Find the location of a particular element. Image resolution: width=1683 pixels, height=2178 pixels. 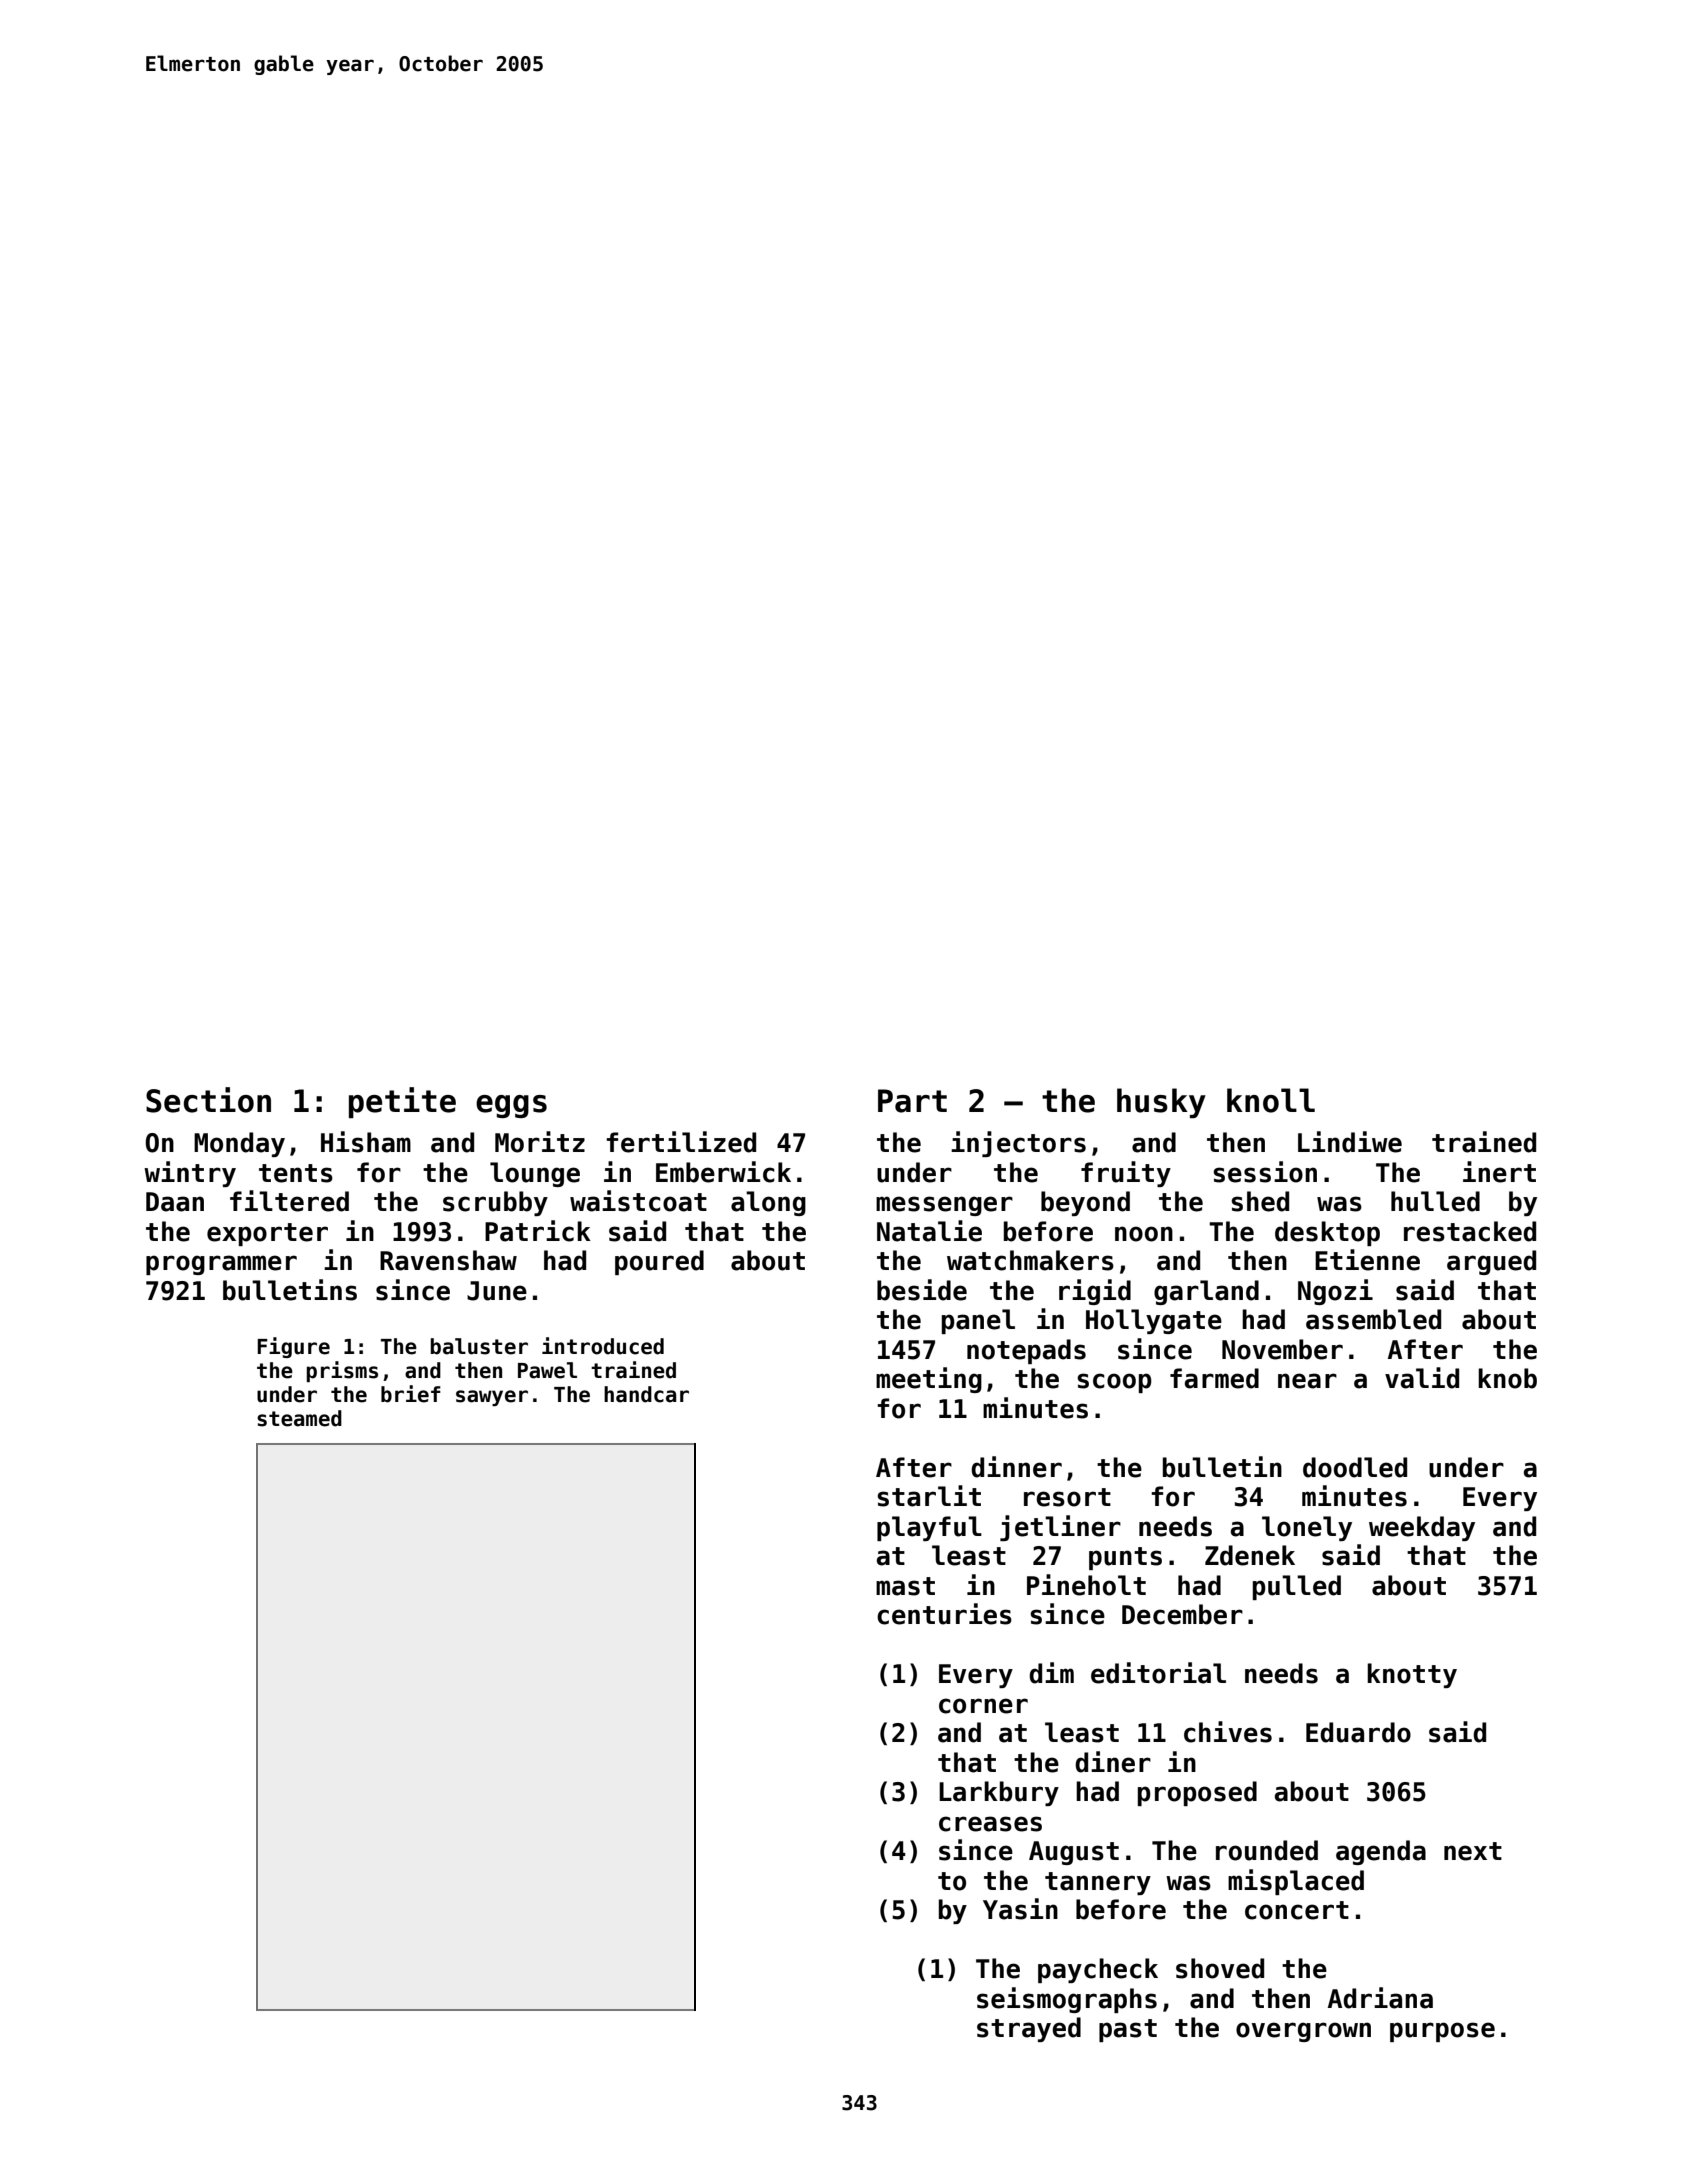

mast is located at coordinates (905, 1586).
